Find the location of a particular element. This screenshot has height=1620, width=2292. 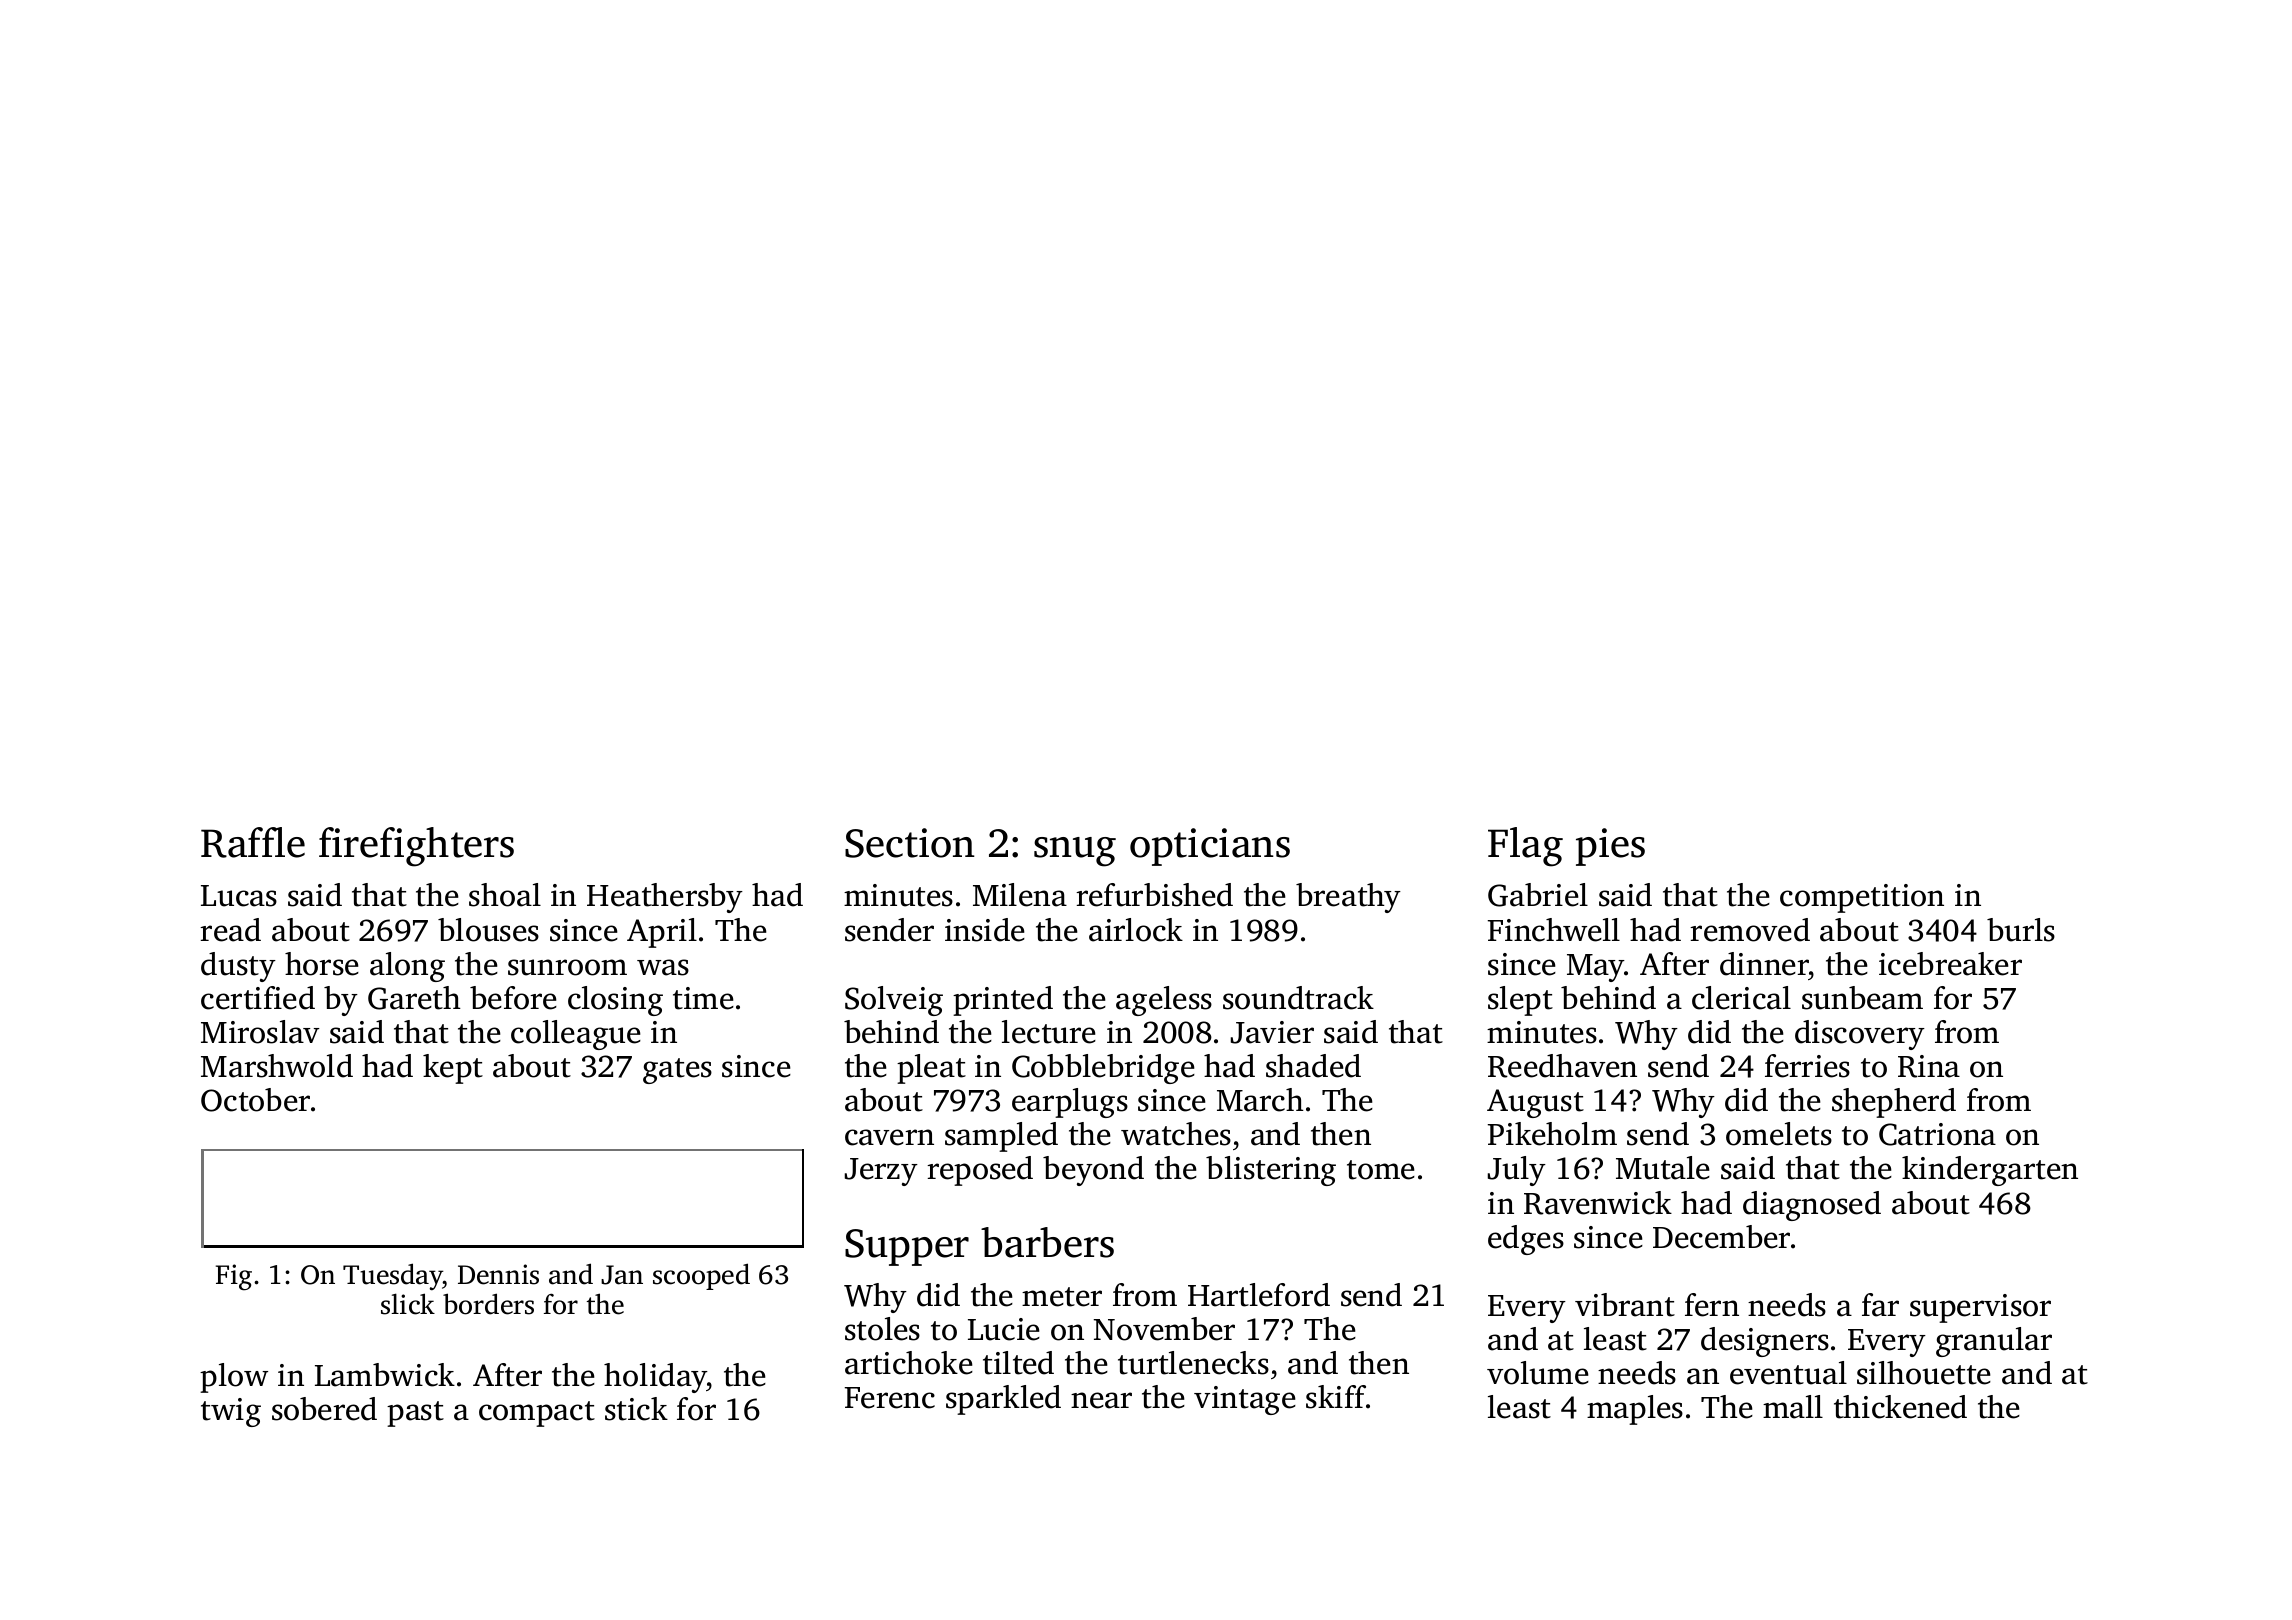

opticians is located at coordinates (1210, 847).
